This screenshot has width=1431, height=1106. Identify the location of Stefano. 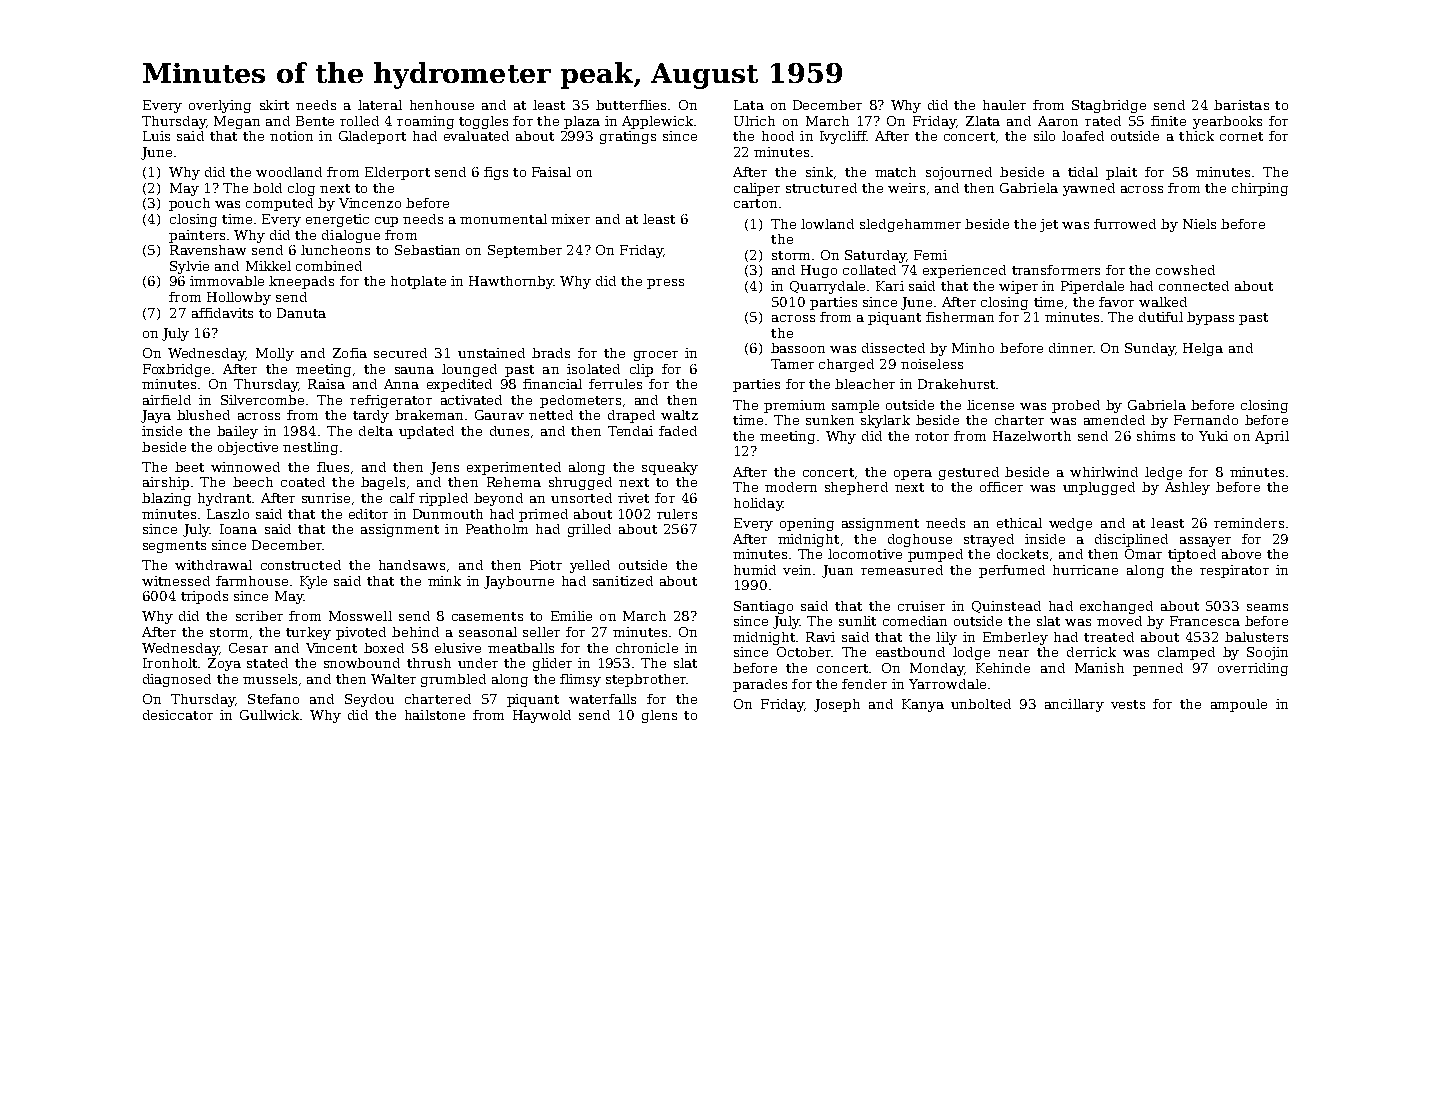
(273, 699).
